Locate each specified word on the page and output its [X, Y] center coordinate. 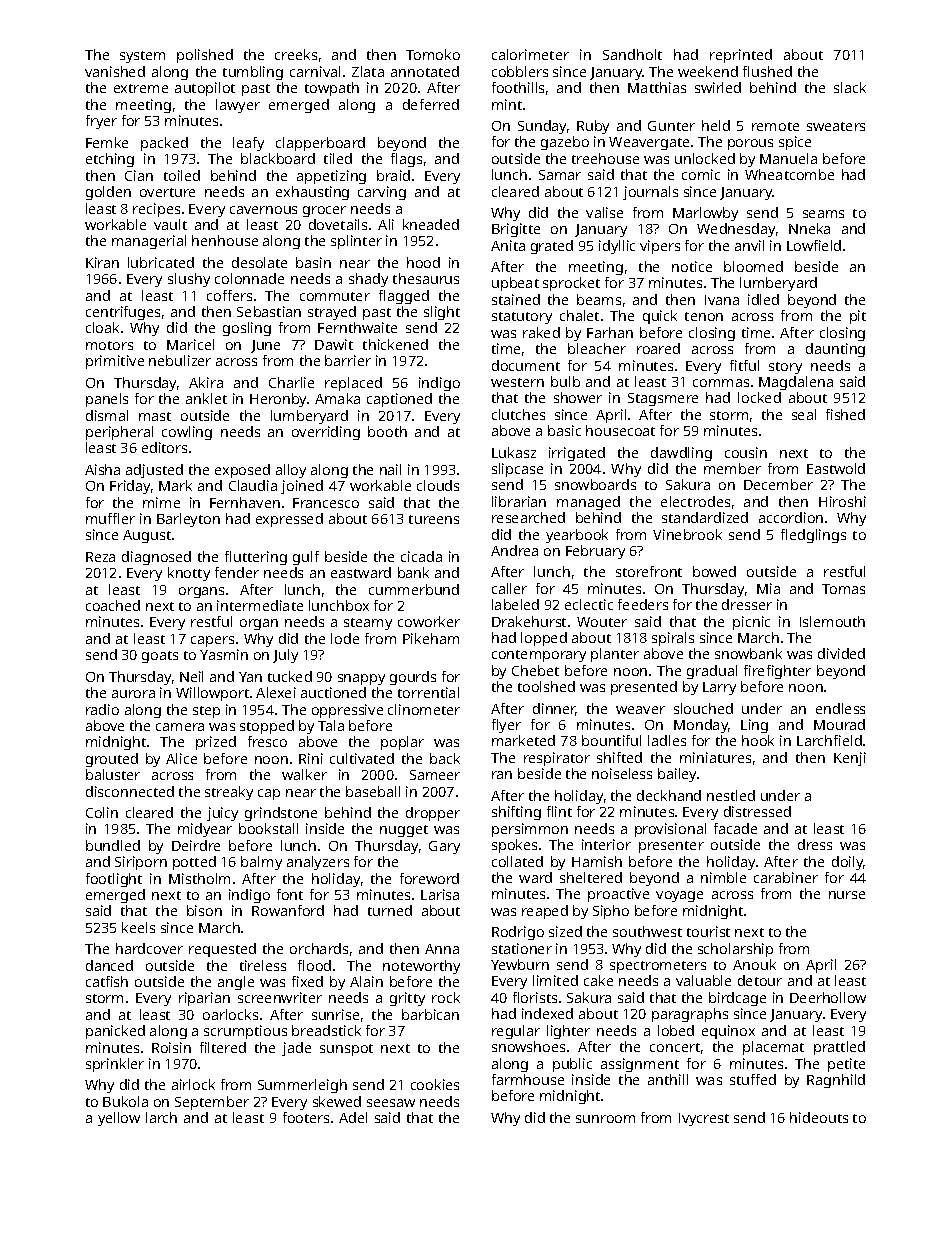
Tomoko [433, 54]
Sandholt [632, 54]
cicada [421, 556]
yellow [119, 1119]
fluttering [256, 558]
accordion [791, 517]
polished [205, 56]
